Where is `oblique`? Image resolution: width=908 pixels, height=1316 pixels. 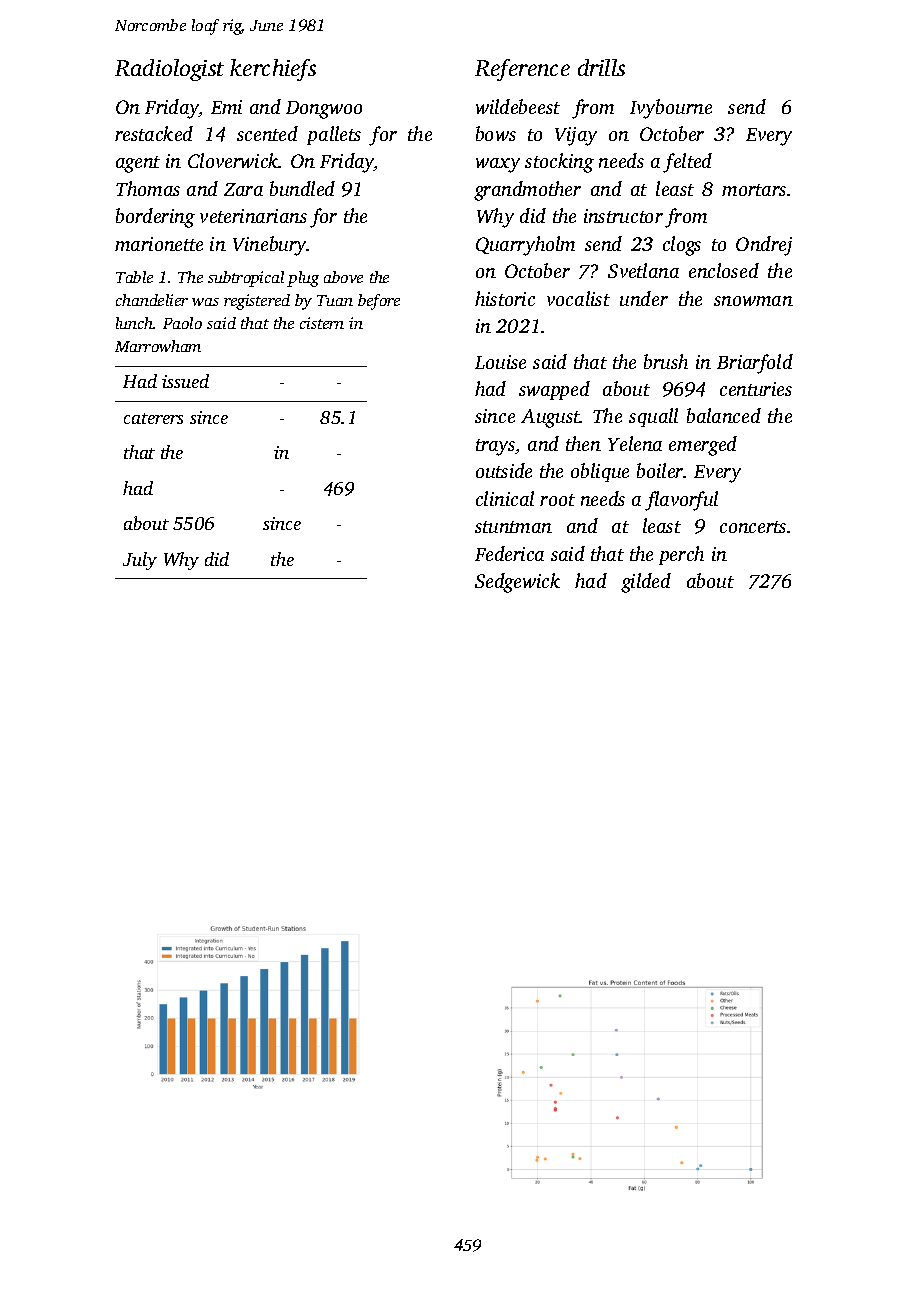 oblique is located at coordinates (600, 472).
